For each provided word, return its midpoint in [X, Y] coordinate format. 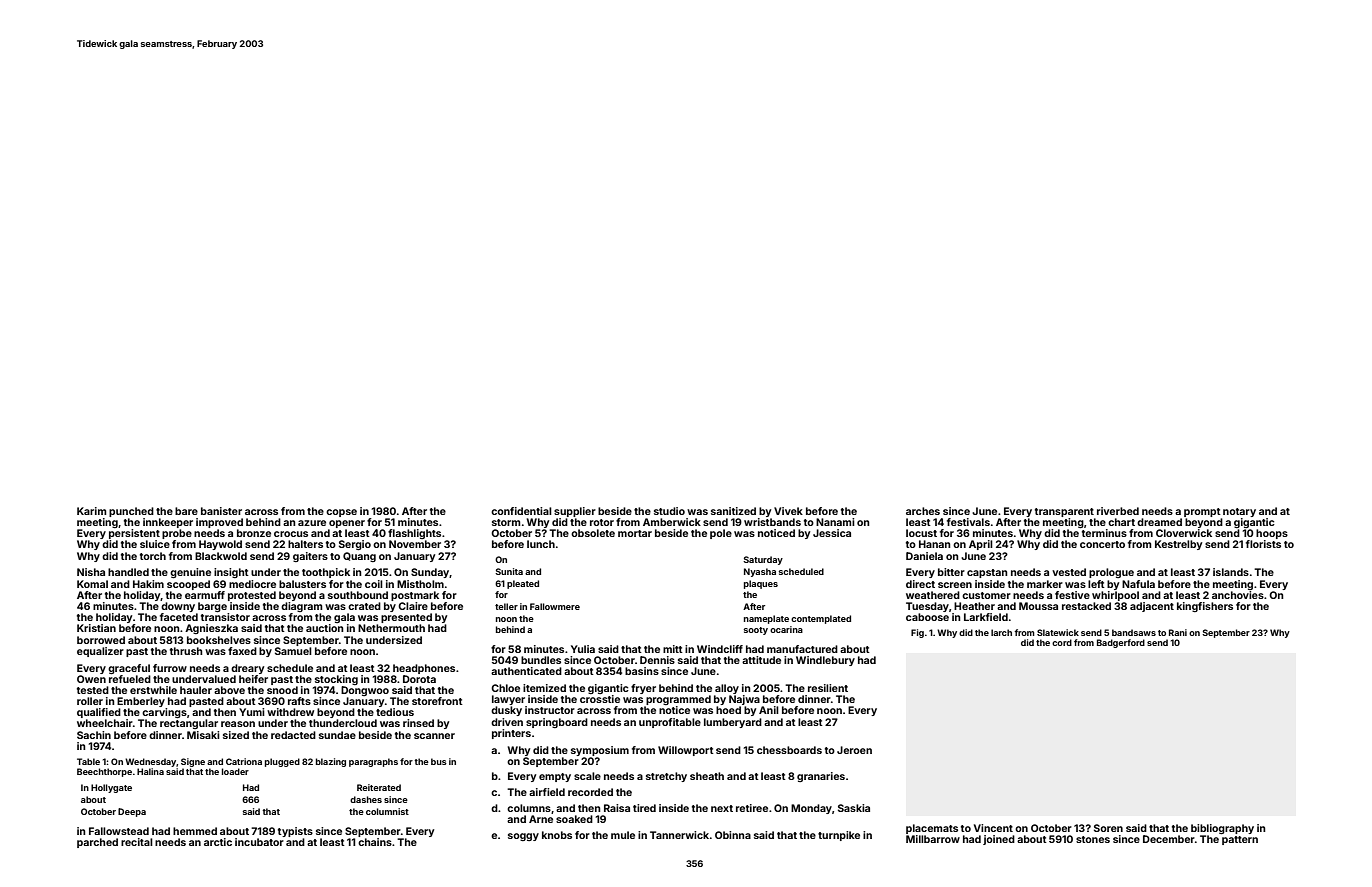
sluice [155, 544]
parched [97, 843]
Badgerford [1121, 643]
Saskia [854, 808]
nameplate [766, 619]
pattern [1240, 840]
